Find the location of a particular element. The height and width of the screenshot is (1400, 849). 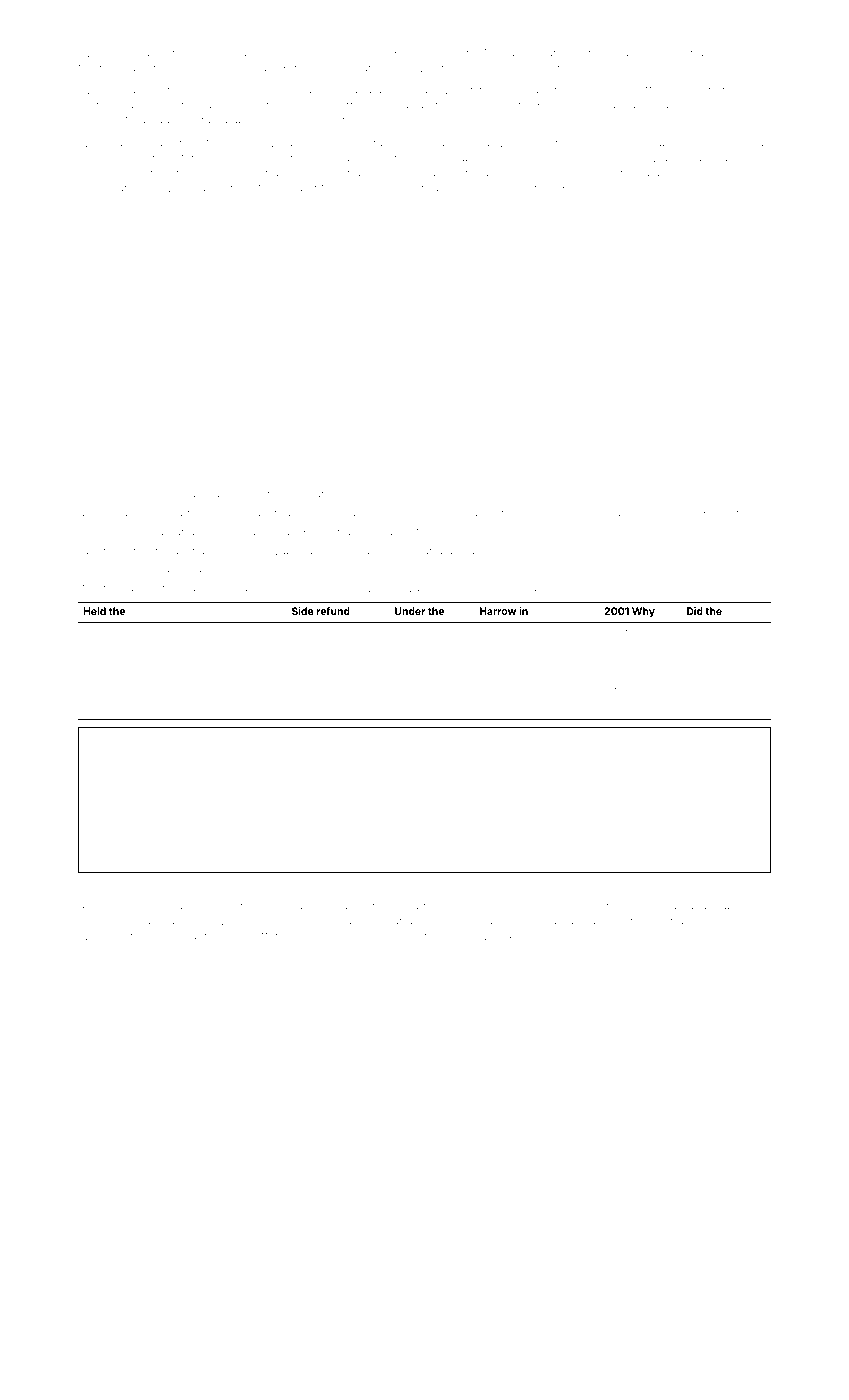

kestrels is located at coordinates (739, 173).
